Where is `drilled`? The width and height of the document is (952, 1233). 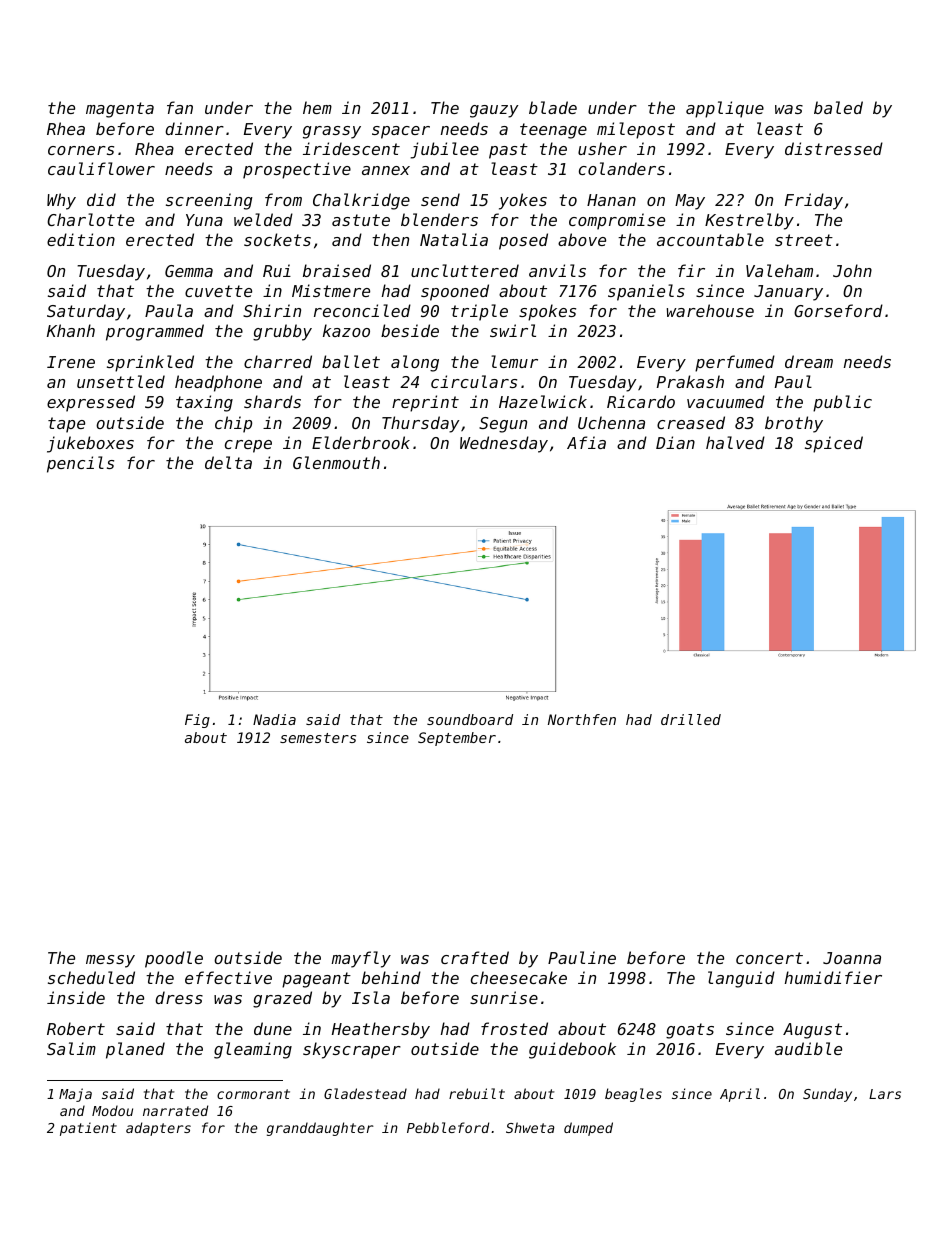
drilled is located at coordinates (691, 719).
